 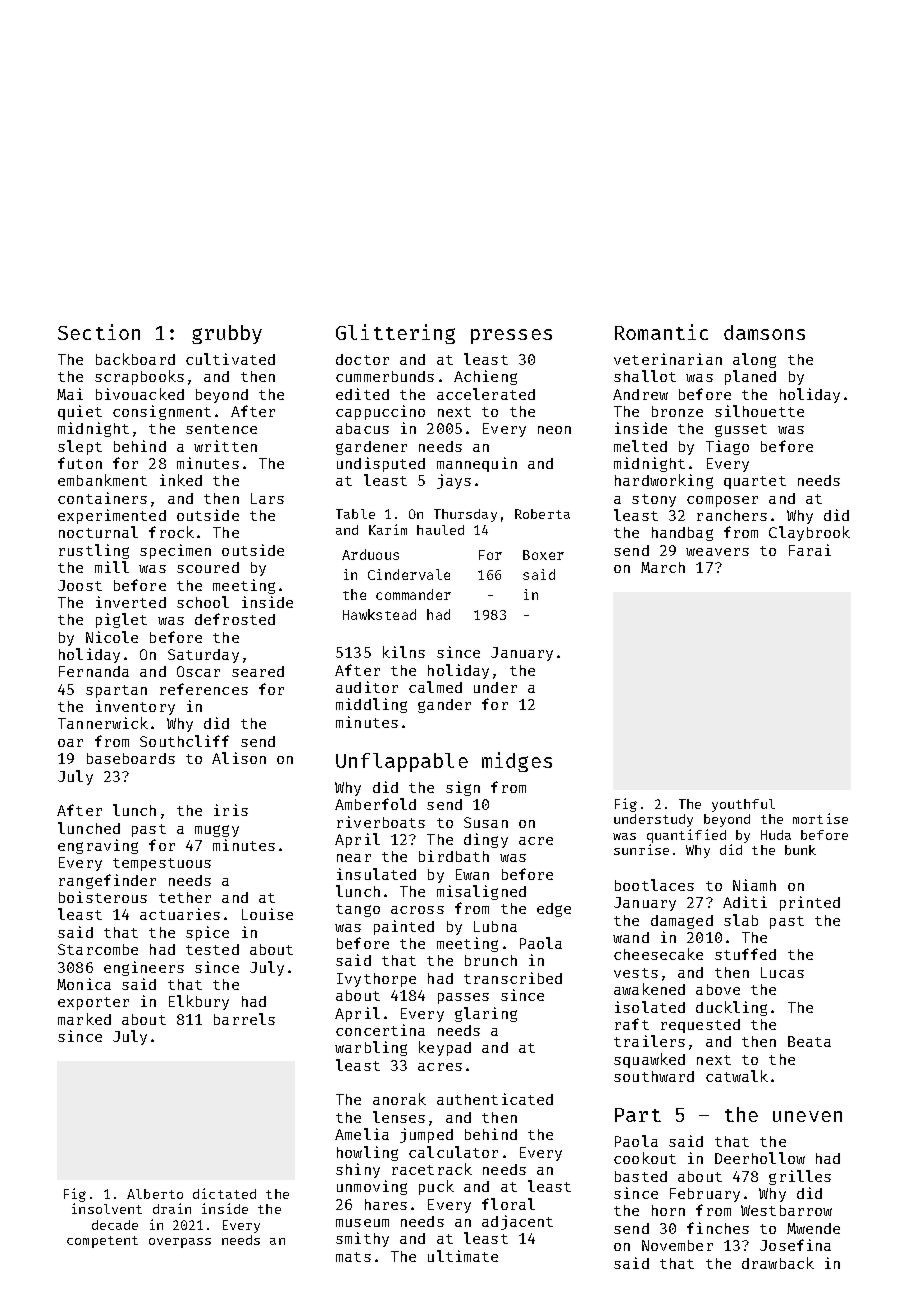 What do you see at coordinates (103, 723) in the screenshot?
I see `Tannerwick` at bounding box center [103, 723].
